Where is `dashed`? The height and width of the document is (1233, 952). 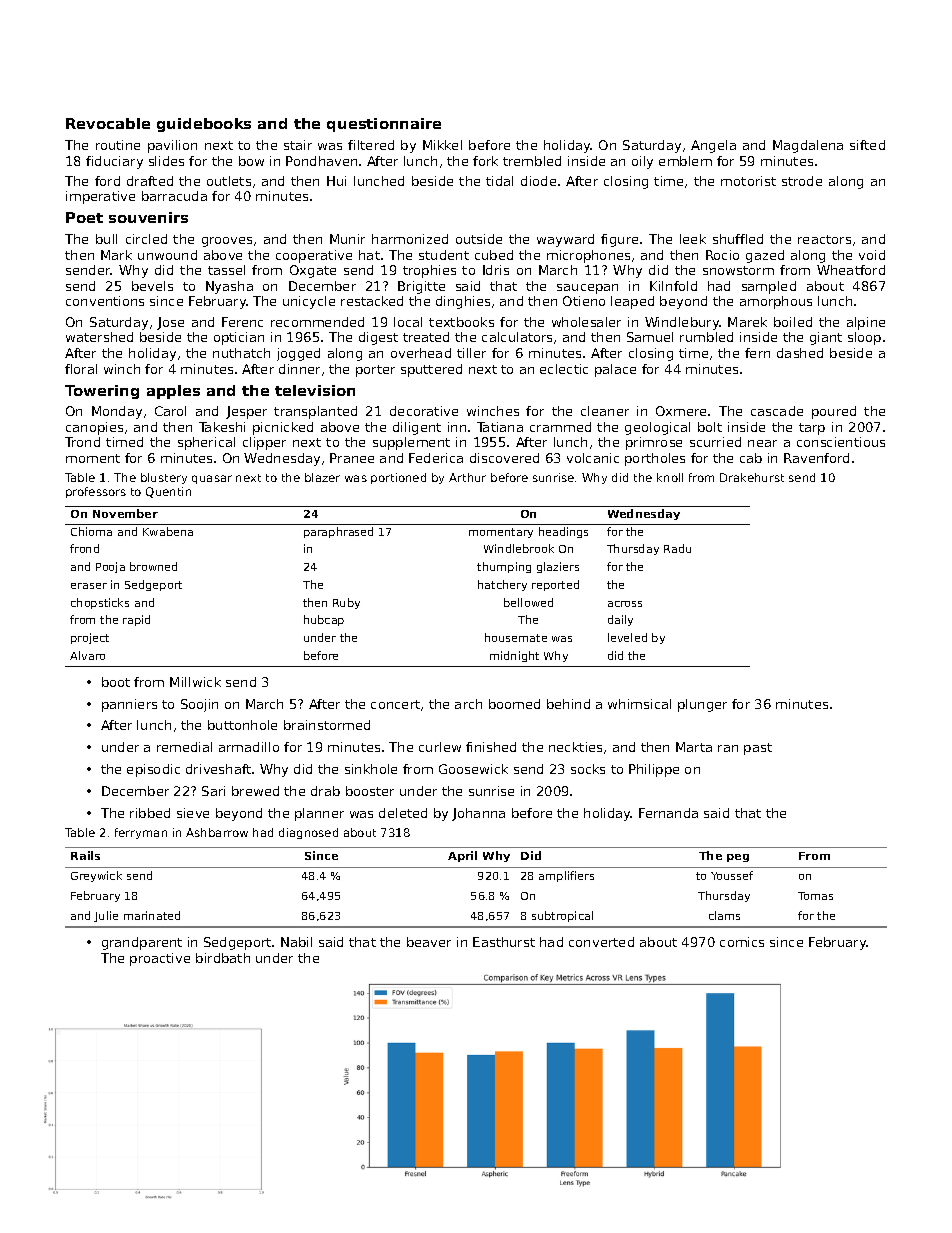
dashed is located at coordinates (800, 353).
